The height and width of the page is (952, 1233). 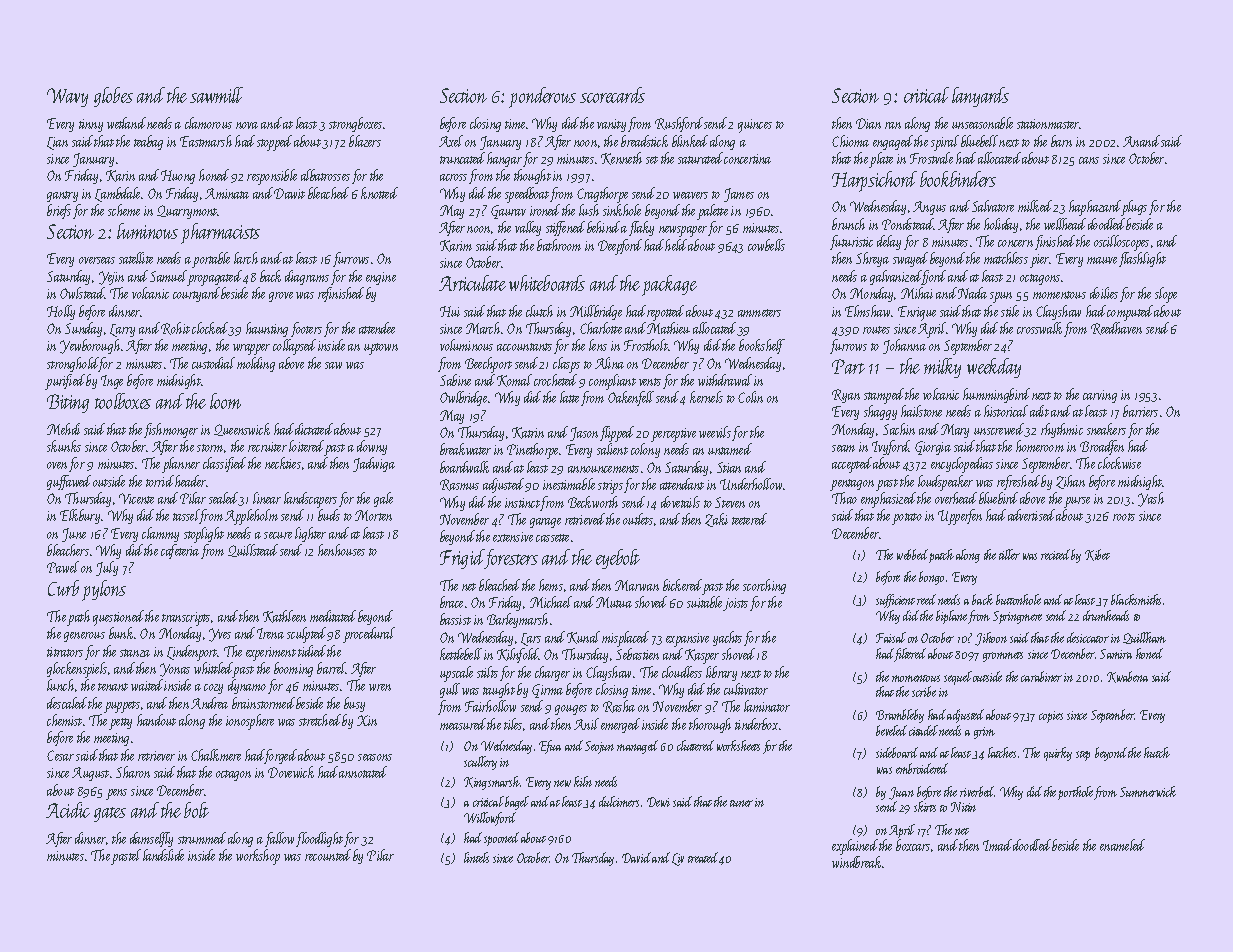 What do you see at coordinates (462, 559) in the page?
I see `Frigid` at bounding box center [462, 559].
